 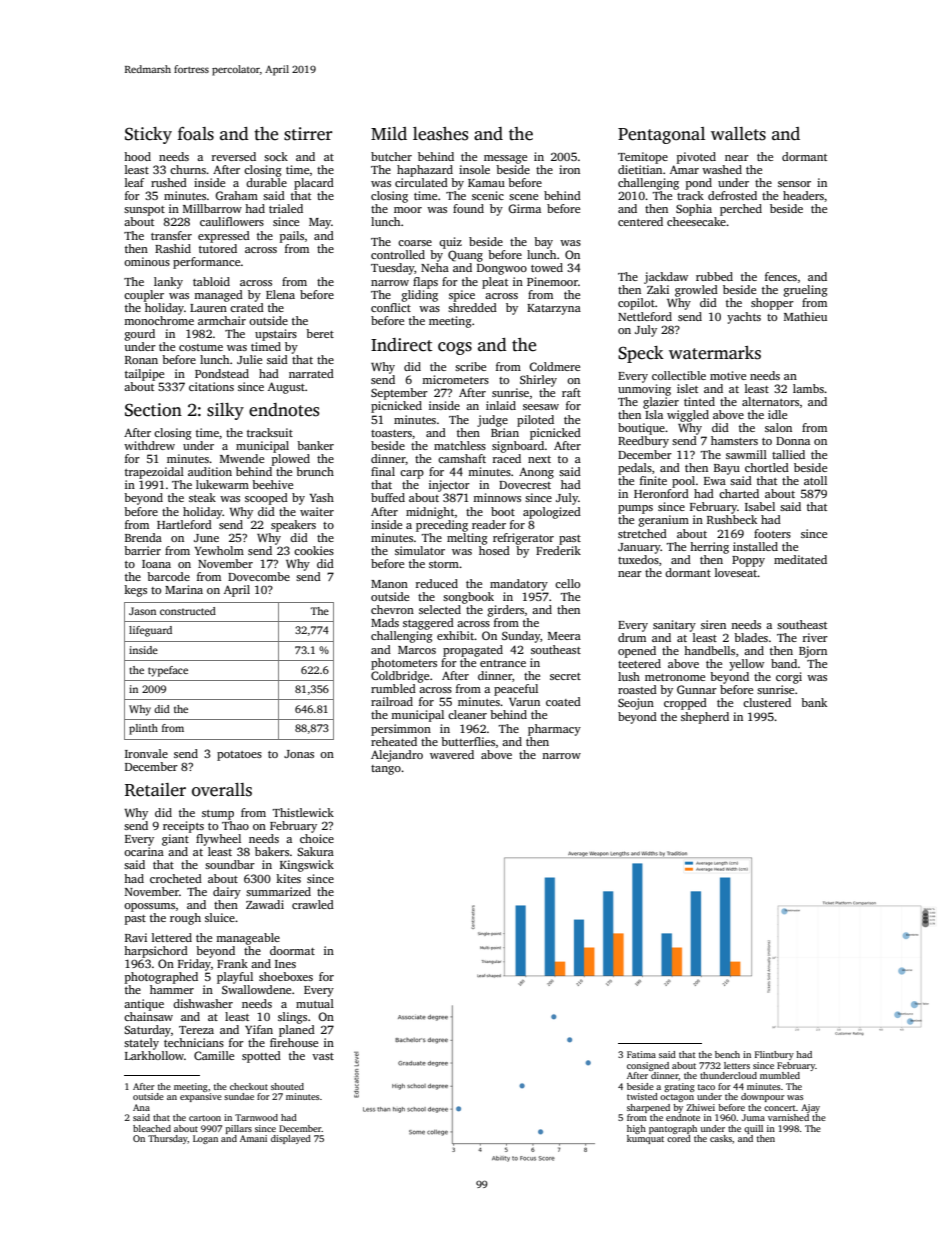 I want to click on Sakura, so click(x=315, y=851).
